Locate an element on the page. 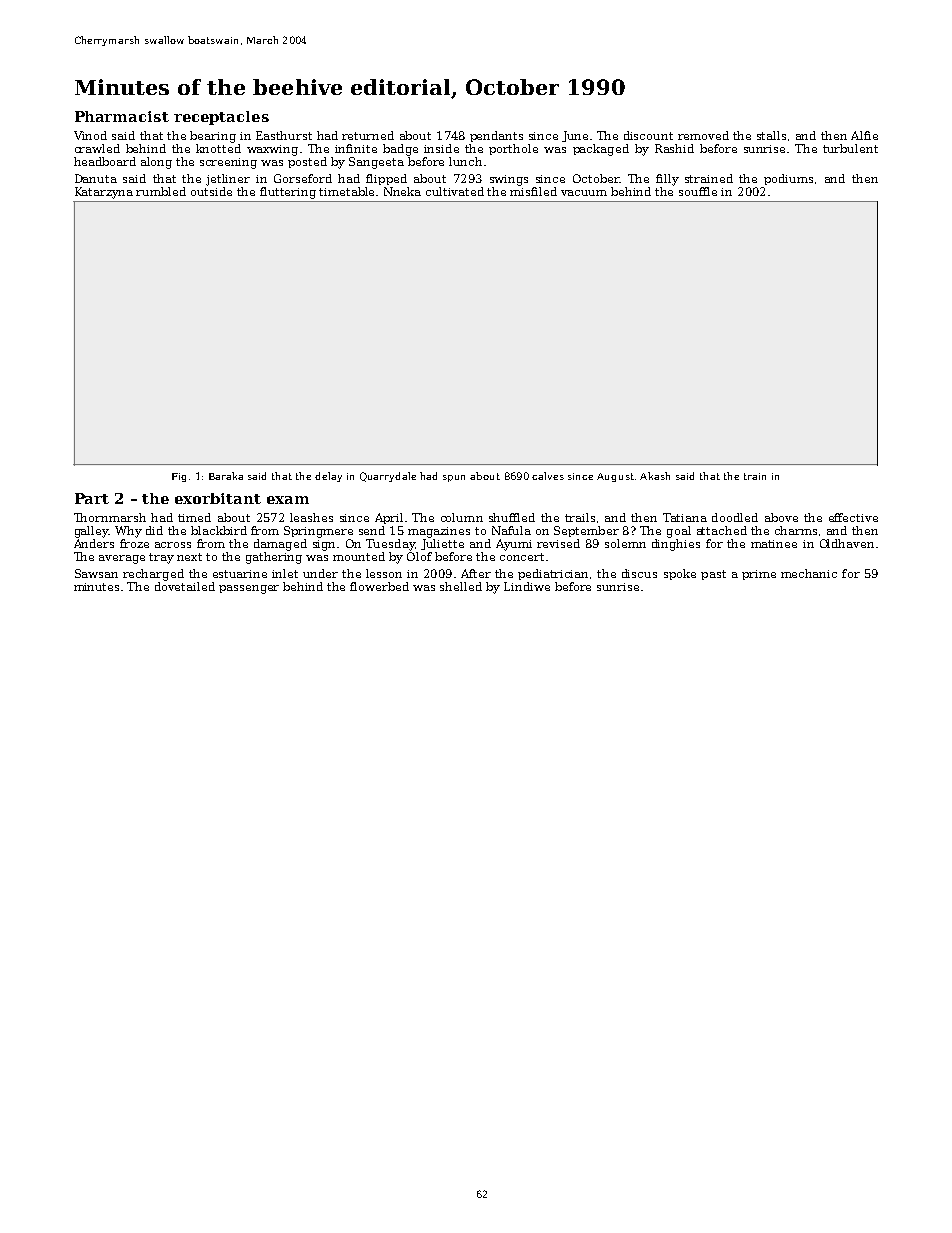  June is located at coordinates (575, 136).
